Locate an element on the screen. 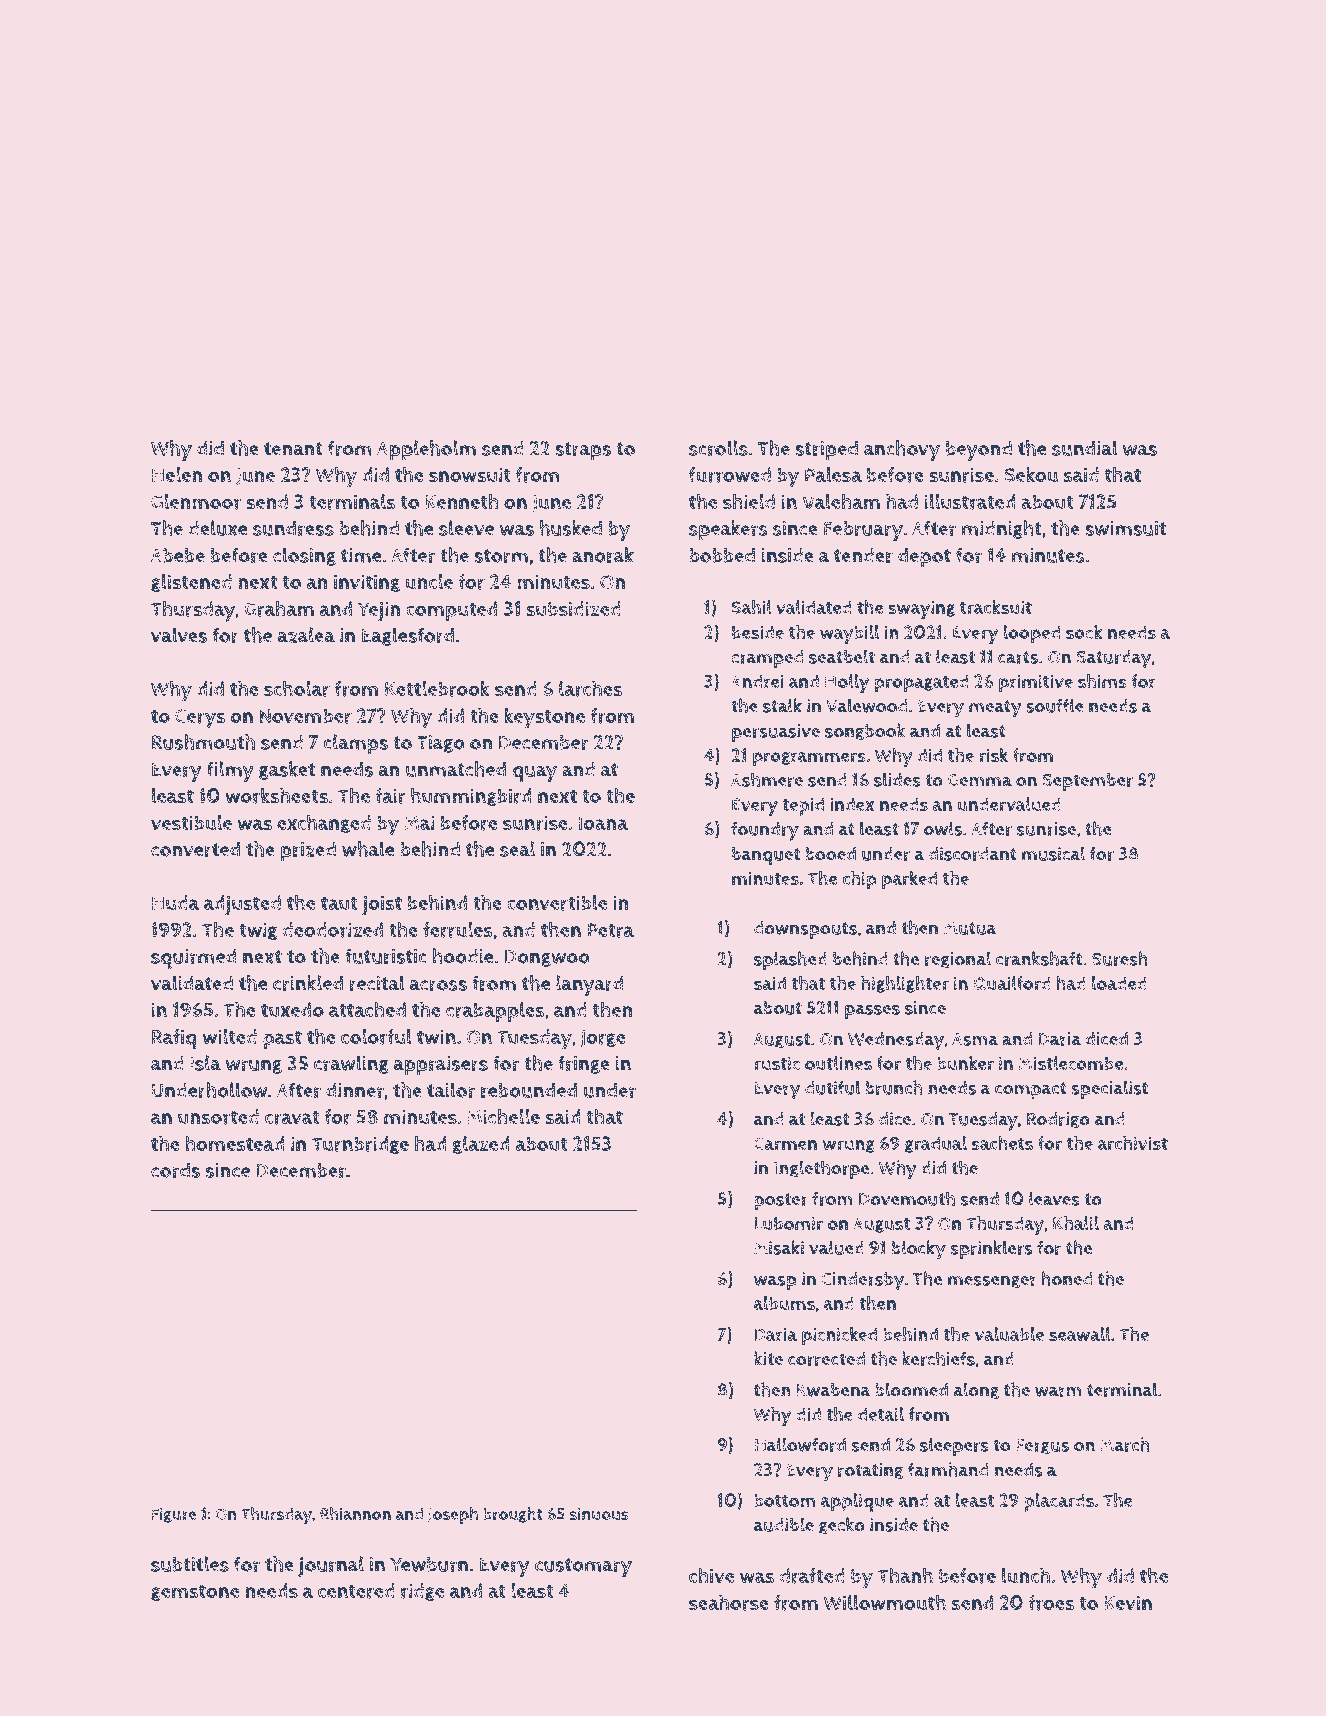 This screenshot has height=1716, width=1326. fair is located at coordinates (390, 796).
